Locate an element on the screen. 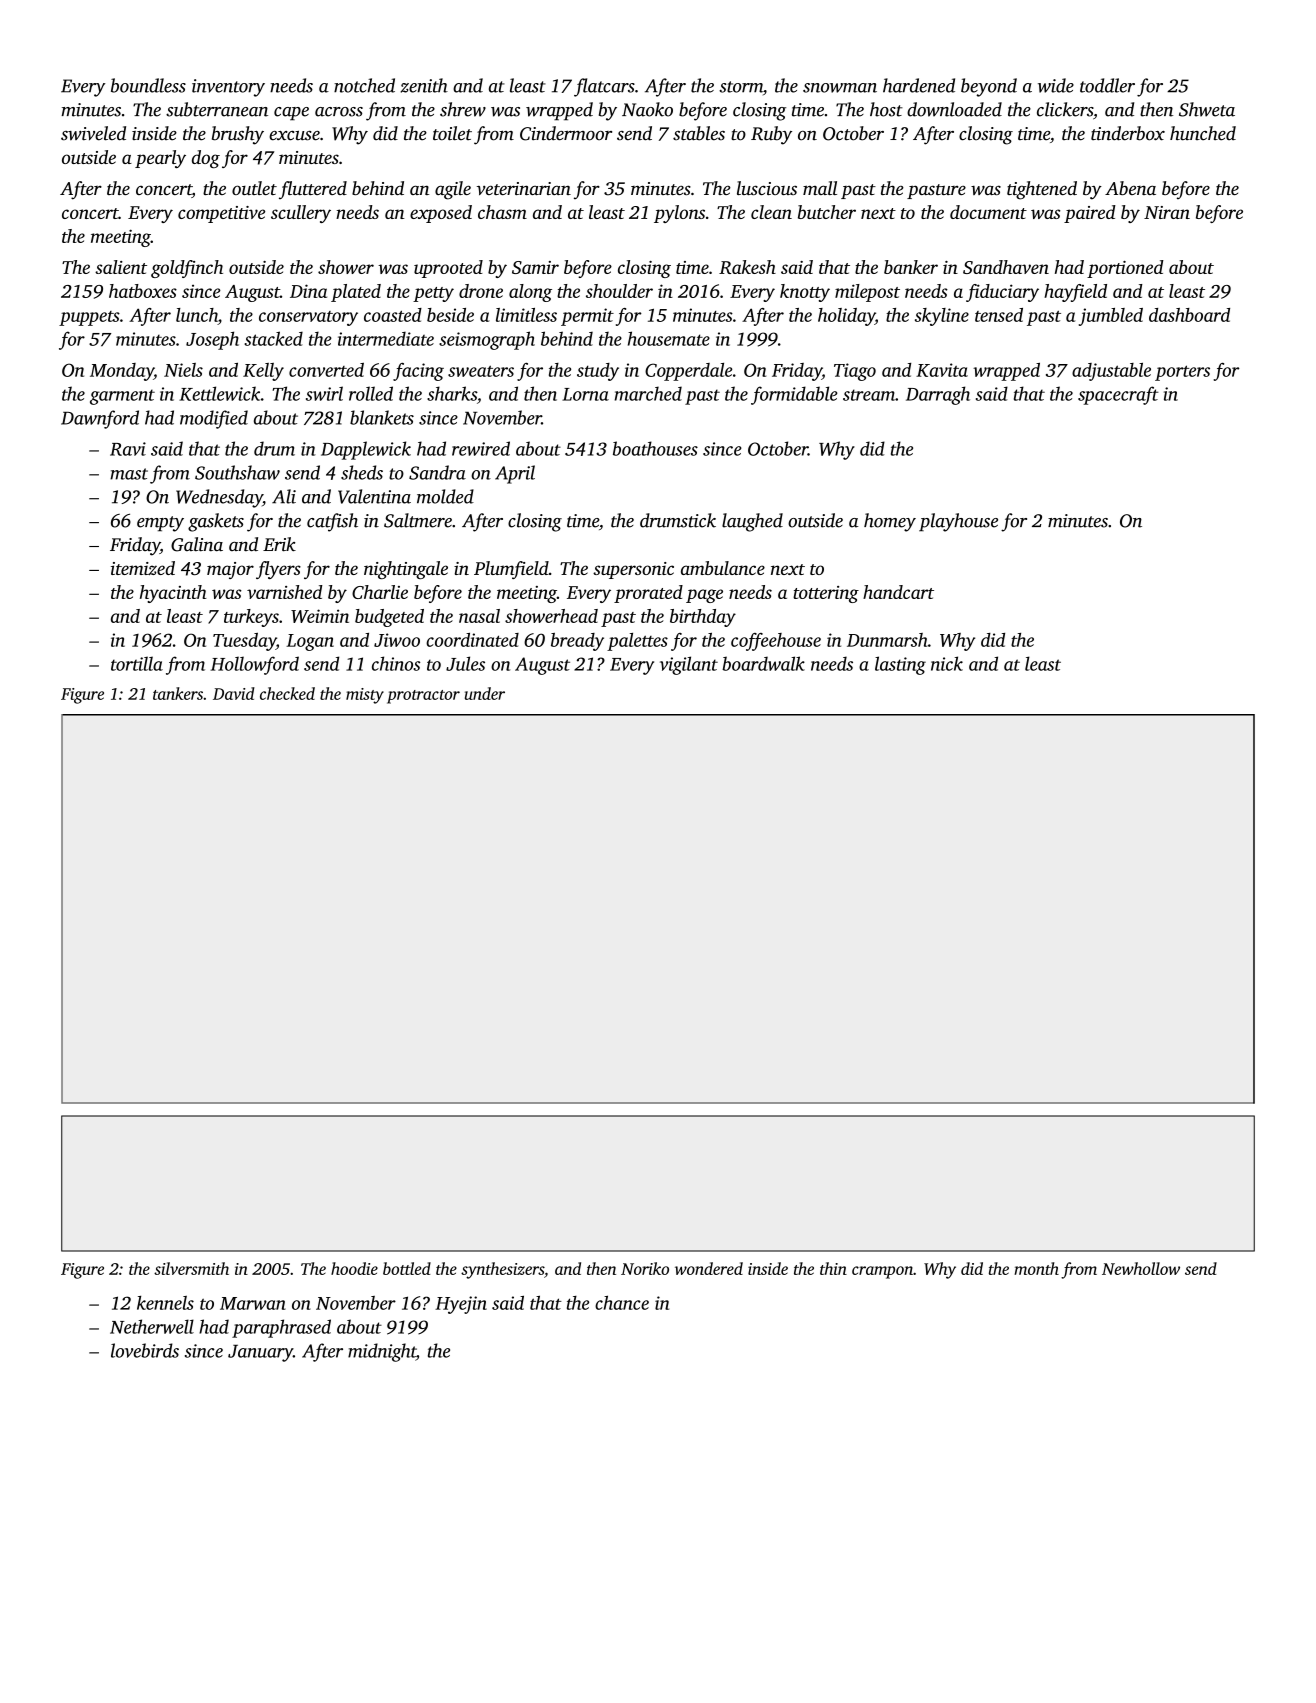 The width and height of the screenshot is (1316, 1703). Samir is located at coordinates (535, 267).
